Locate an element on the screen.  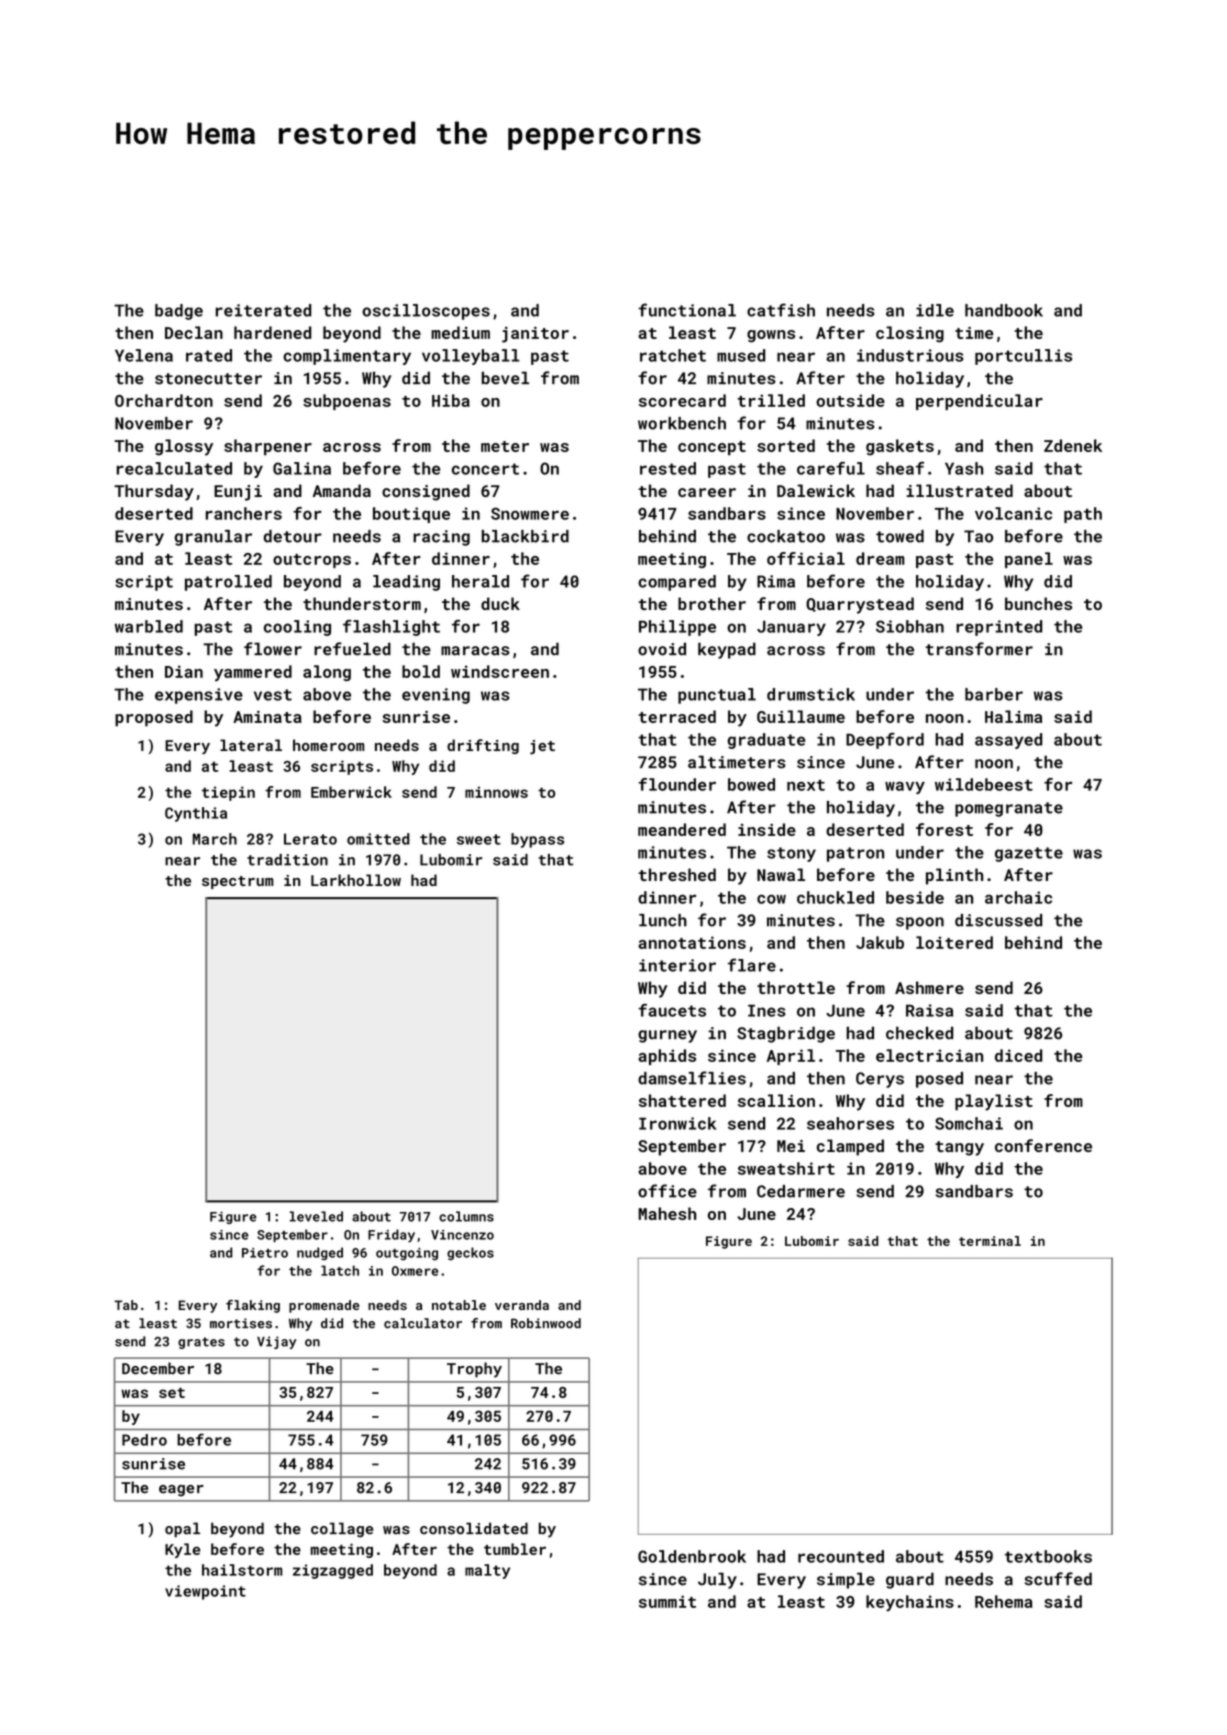
functional is located at coordinates (687, 310).
